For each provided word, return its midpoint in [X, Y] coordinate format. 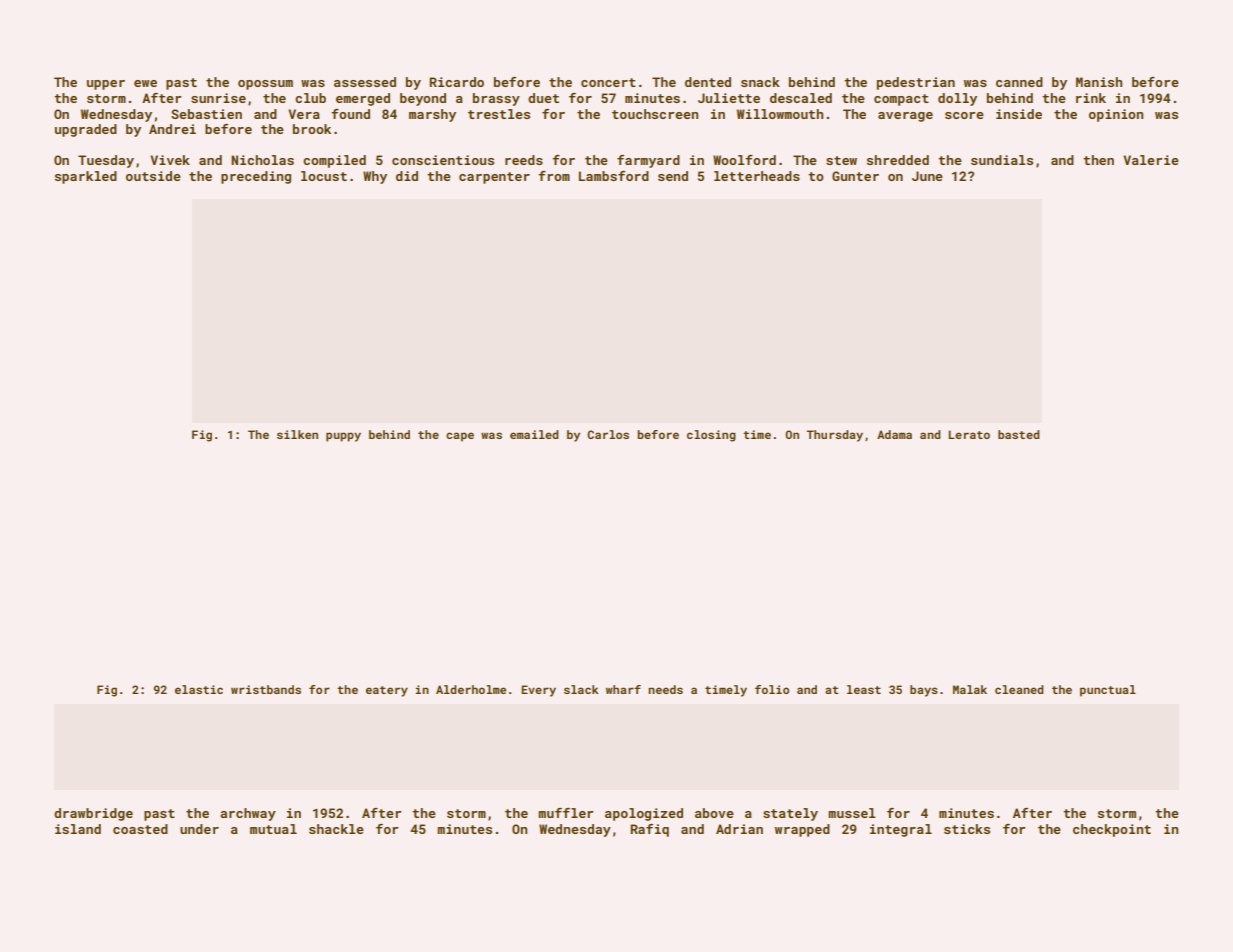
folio [772, 689]
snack [760, 82]
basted [1018, 434]
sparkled [86, 177]
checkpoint [1112, 830]
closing [711, 436]
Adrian [739, 829]
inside [1019, 114]
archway [248, 814]
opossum [265, 85]
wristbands [266, 689]
